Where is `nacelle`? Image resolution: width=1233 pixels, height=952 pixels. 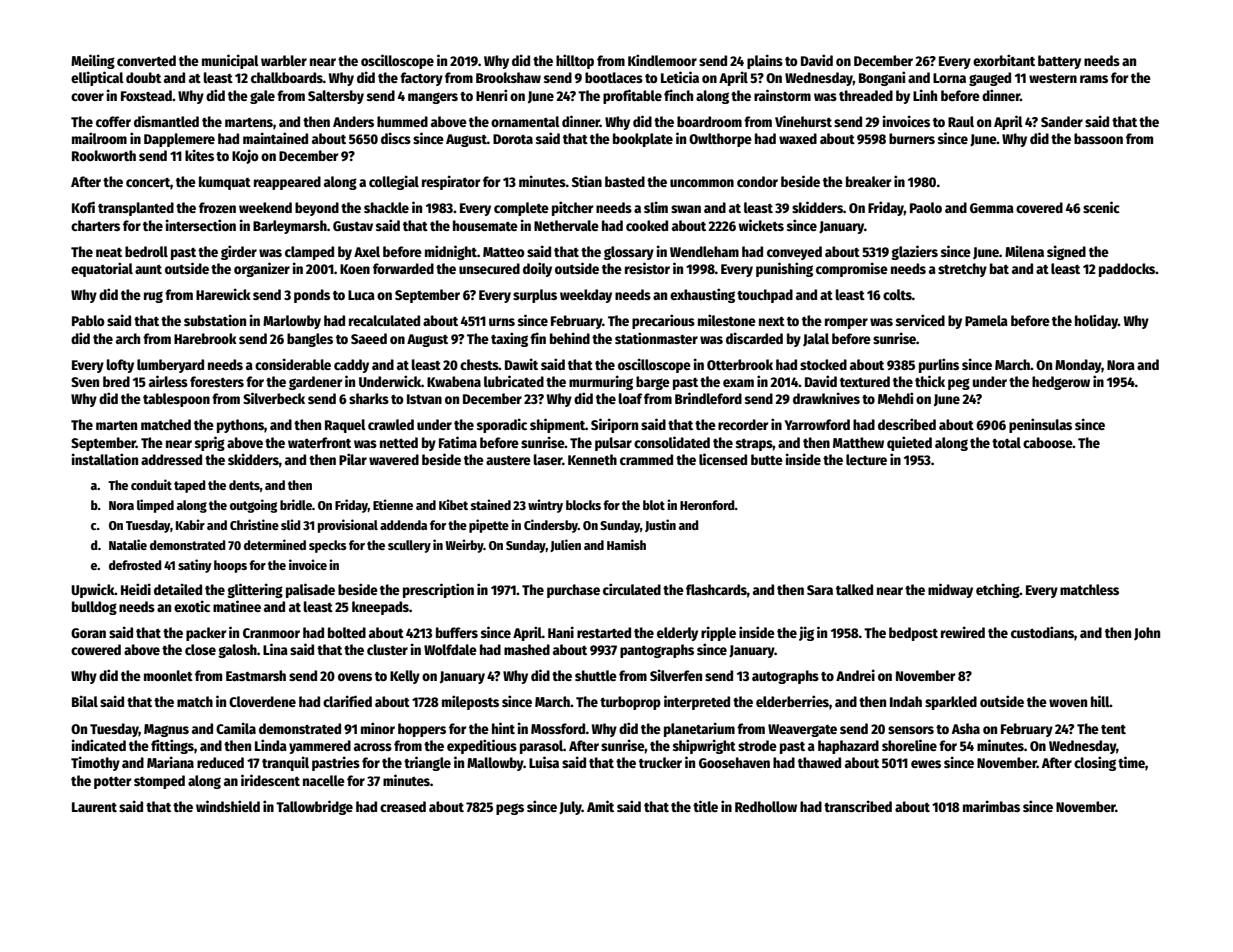
nacelle is located at coordinates (324, 780).
